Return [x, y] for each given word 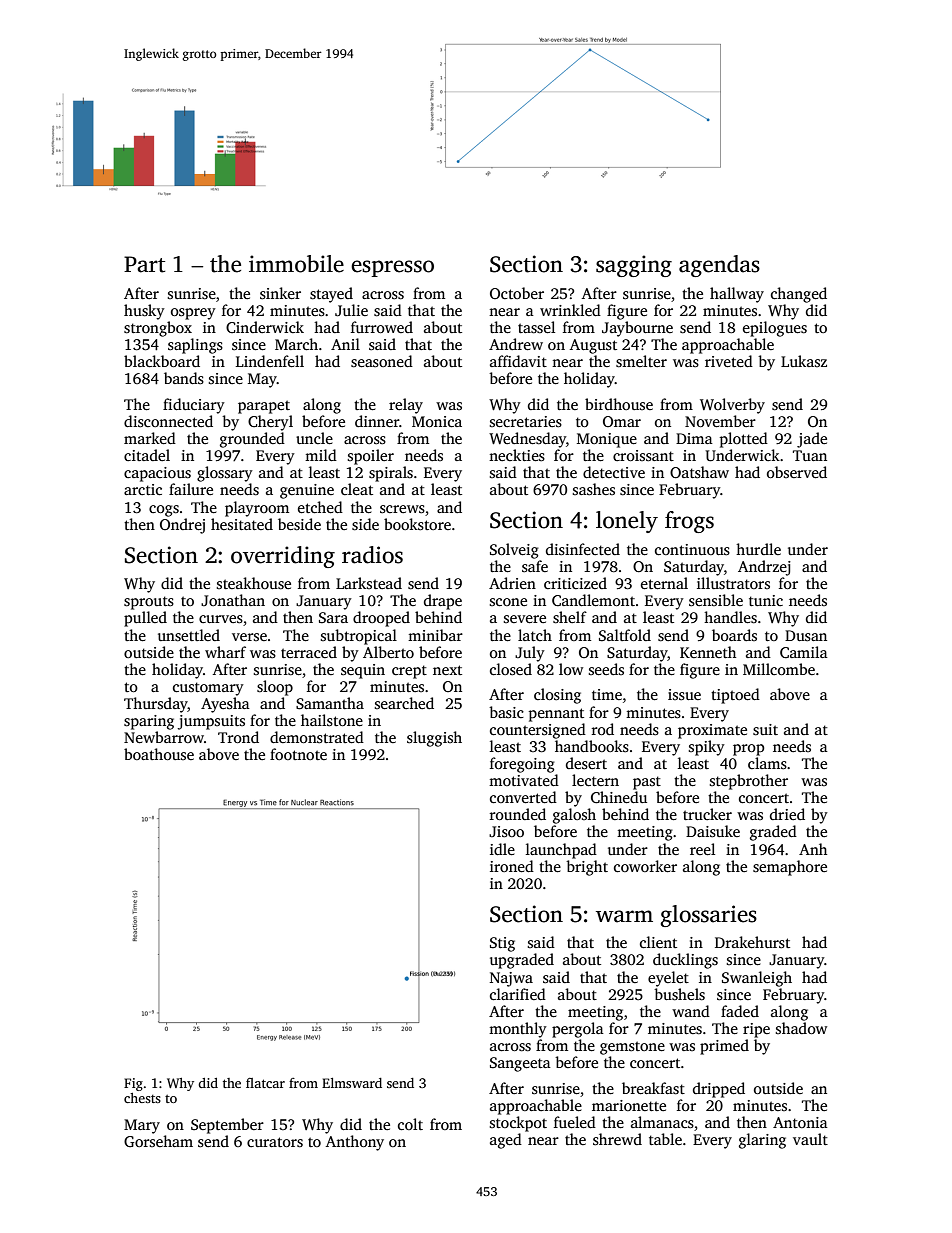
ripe [756, 1030]
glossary [225, 474]
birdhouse [619, 404]
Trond [238, 737]
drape [443, 602]
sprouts [149, 603]
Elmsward [352, 1083]
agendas [719, 266]
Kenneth [708, 652]
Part [144, 264]
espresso [392, 268]
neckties [517, 455]
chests [142, 1098]
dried [787, 814]
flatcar [265, 1083]
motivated [524, 780]
